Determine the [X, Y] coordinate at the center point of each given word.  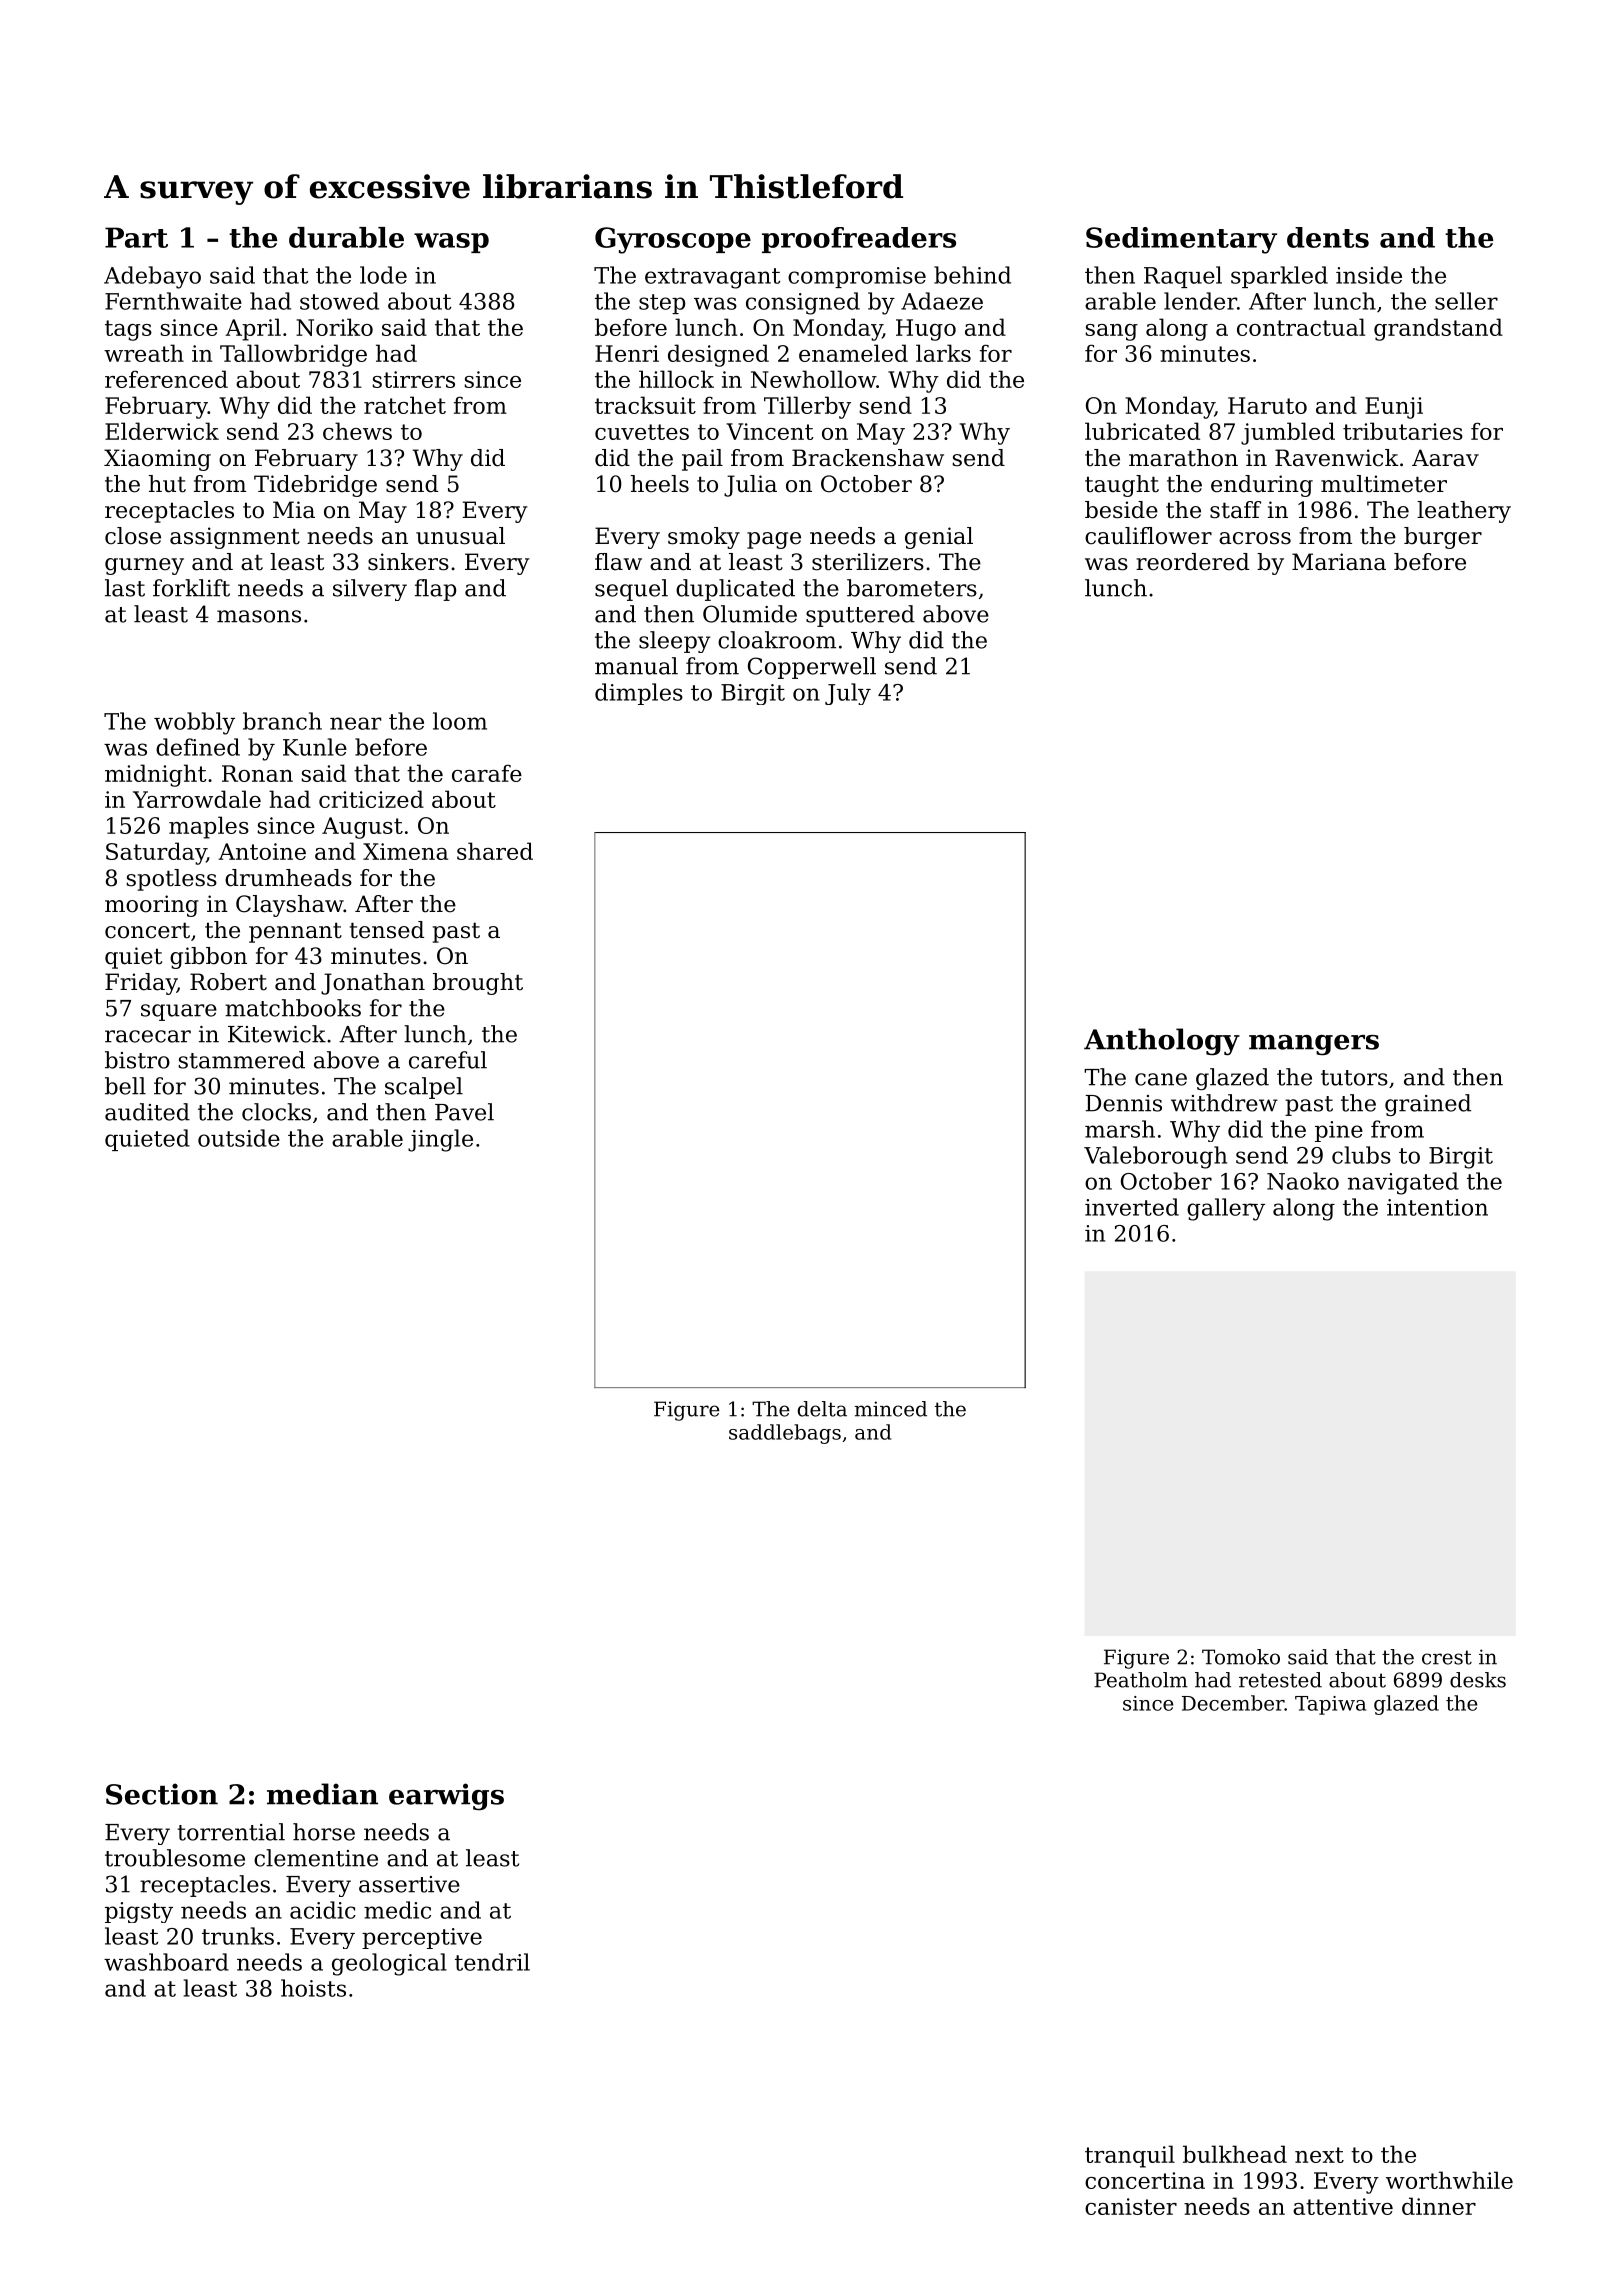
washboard [166, 1962]
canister [1131, 2206]
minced [890, 1409]
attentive [1343, 2206]
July [848, 694]
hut [167, 484]
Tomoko [1241, 1657]
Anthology [1162, 1042]
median [322, 1794]
